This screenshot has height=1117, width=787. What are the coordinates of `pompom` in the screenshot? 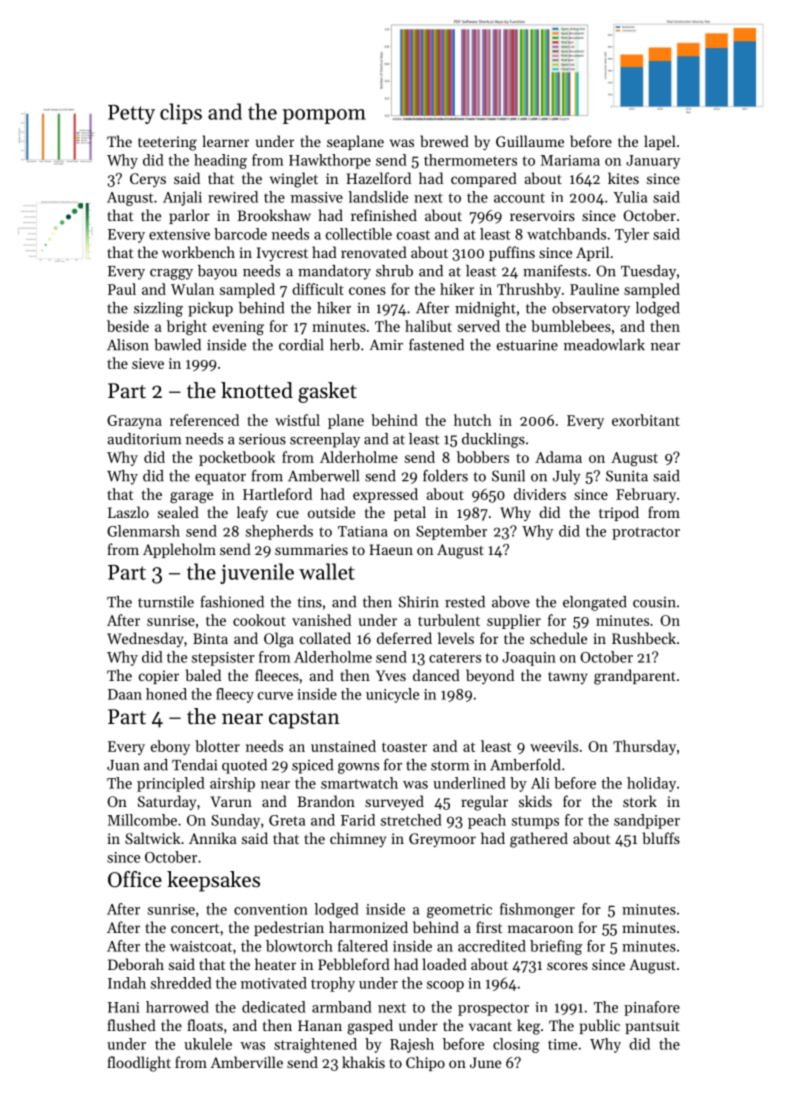 It's located at (324, 116).
